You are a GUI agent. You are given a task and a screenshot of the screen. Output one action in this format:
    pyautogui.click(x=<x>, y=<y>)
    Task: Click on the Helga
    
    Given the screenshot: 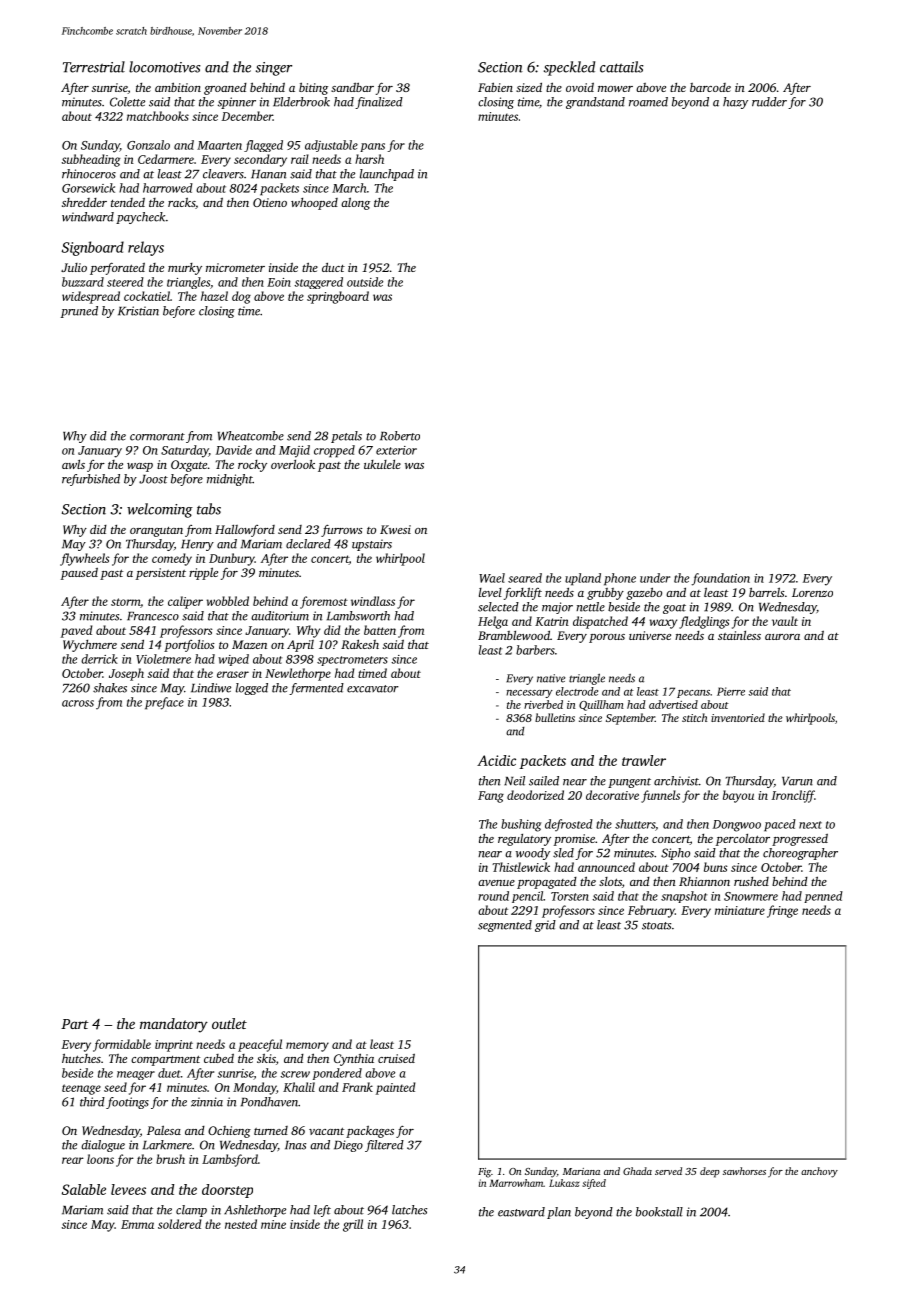 What is the action you would take?
    pyautogui.click(x=493, y=622)
